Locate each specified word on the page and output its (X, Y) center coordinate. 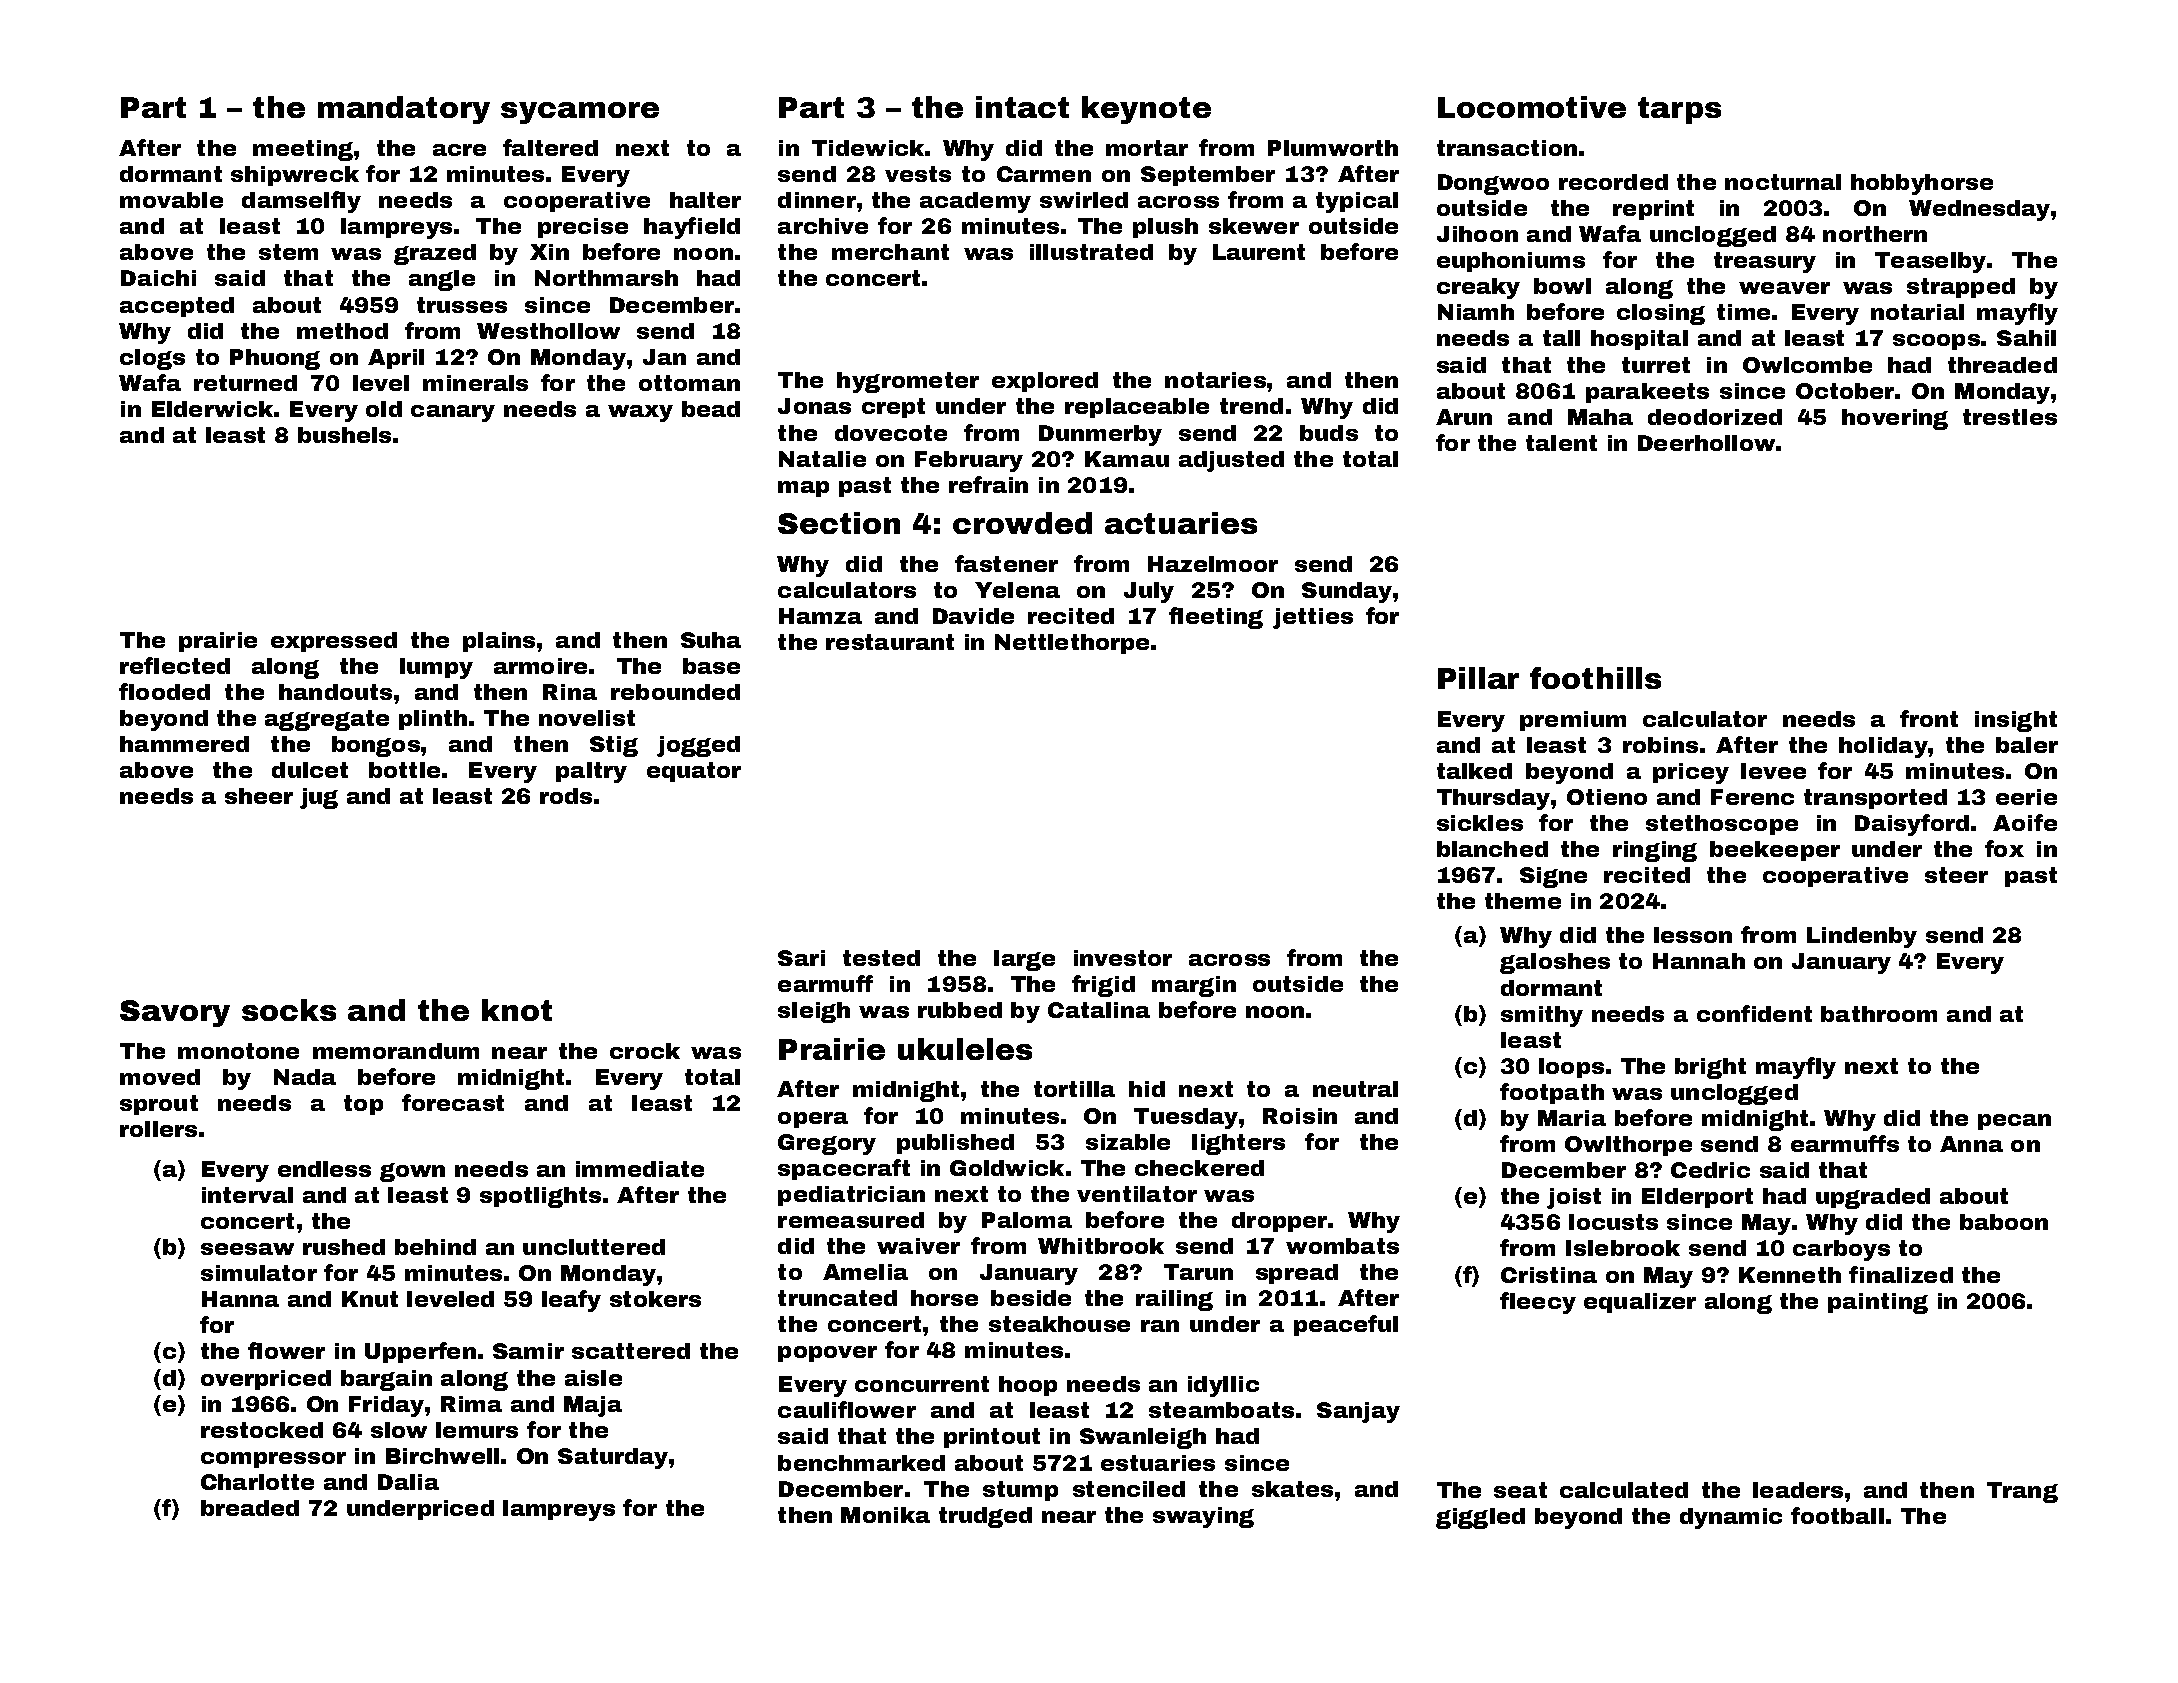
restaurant (890, 642)
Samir (528, 1351)
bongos (376, 746)
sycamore (580, 113)
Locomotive (1532, 107)
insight (2016, 721)
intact (1022, 107)
